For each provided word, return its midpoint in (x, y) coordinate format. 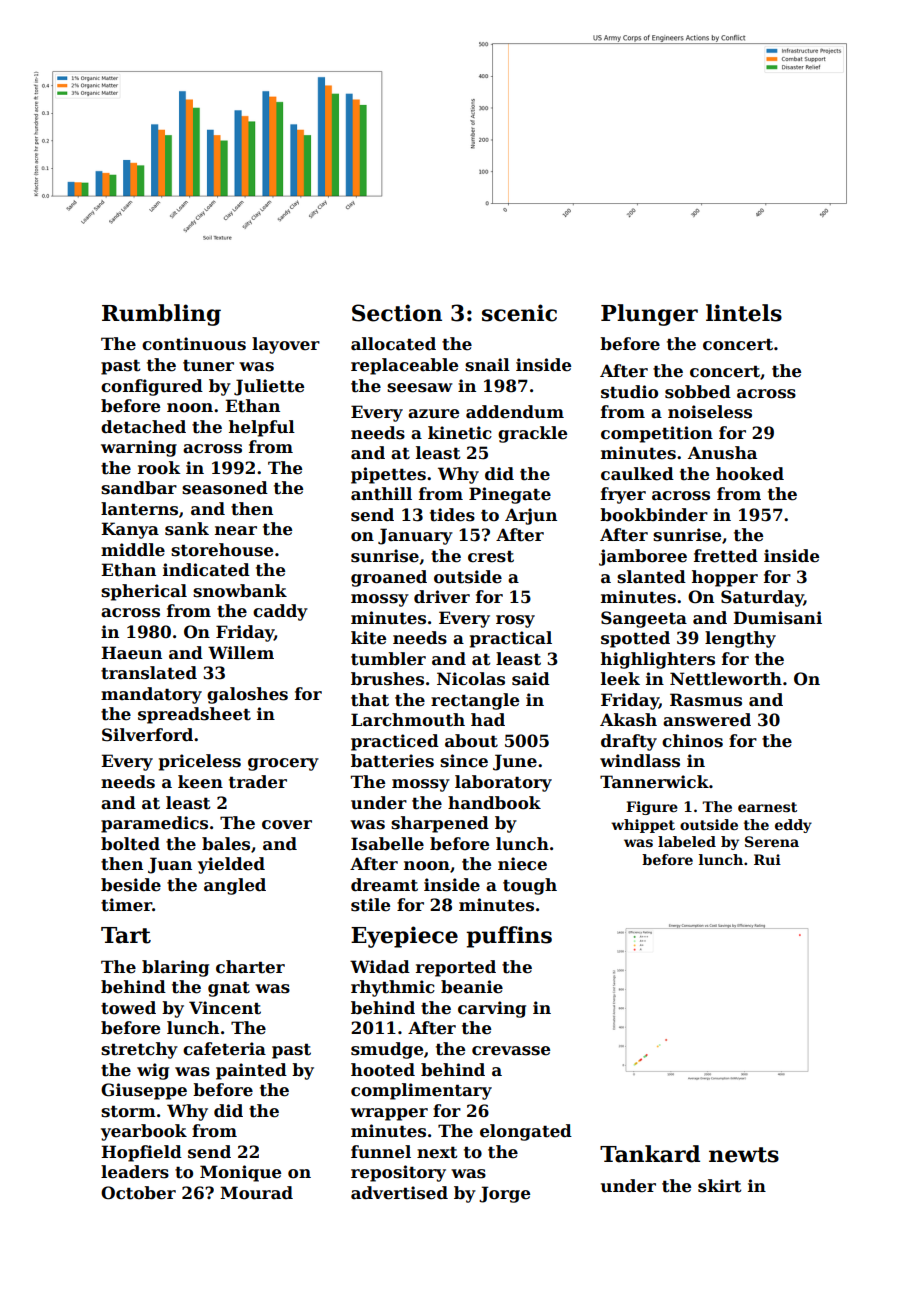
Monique (240, 1173)
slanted (651, 577)
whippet (643, 826)
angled (235, 886)
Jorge (504, 1194)
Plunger (649, 315)
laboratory (503, 783)
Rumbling (161, 315)
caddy (280, 612)
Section (397, 313)
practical (511, 639)
